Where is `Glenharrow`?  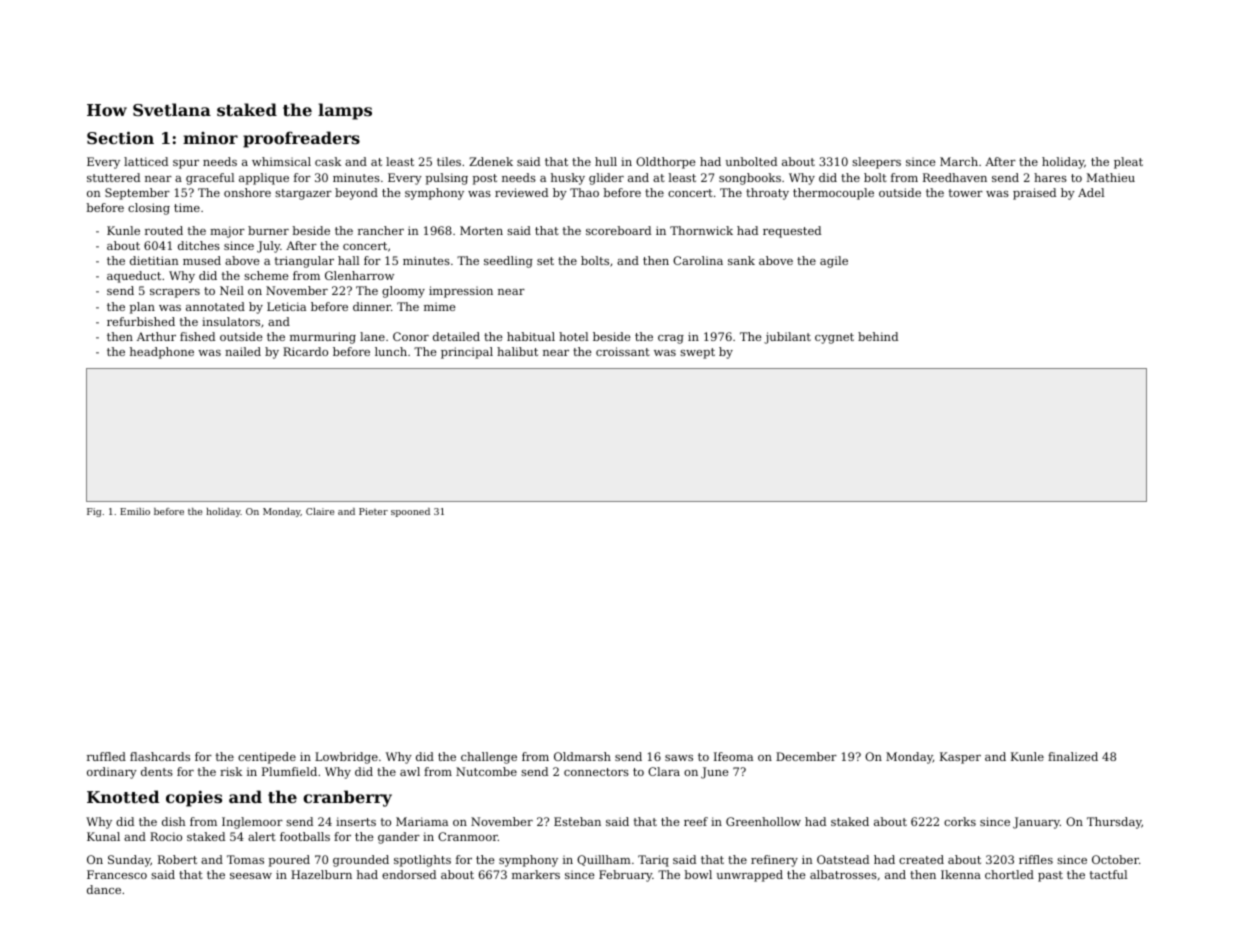
Glenharrow is located at coordinates (359, 275).
